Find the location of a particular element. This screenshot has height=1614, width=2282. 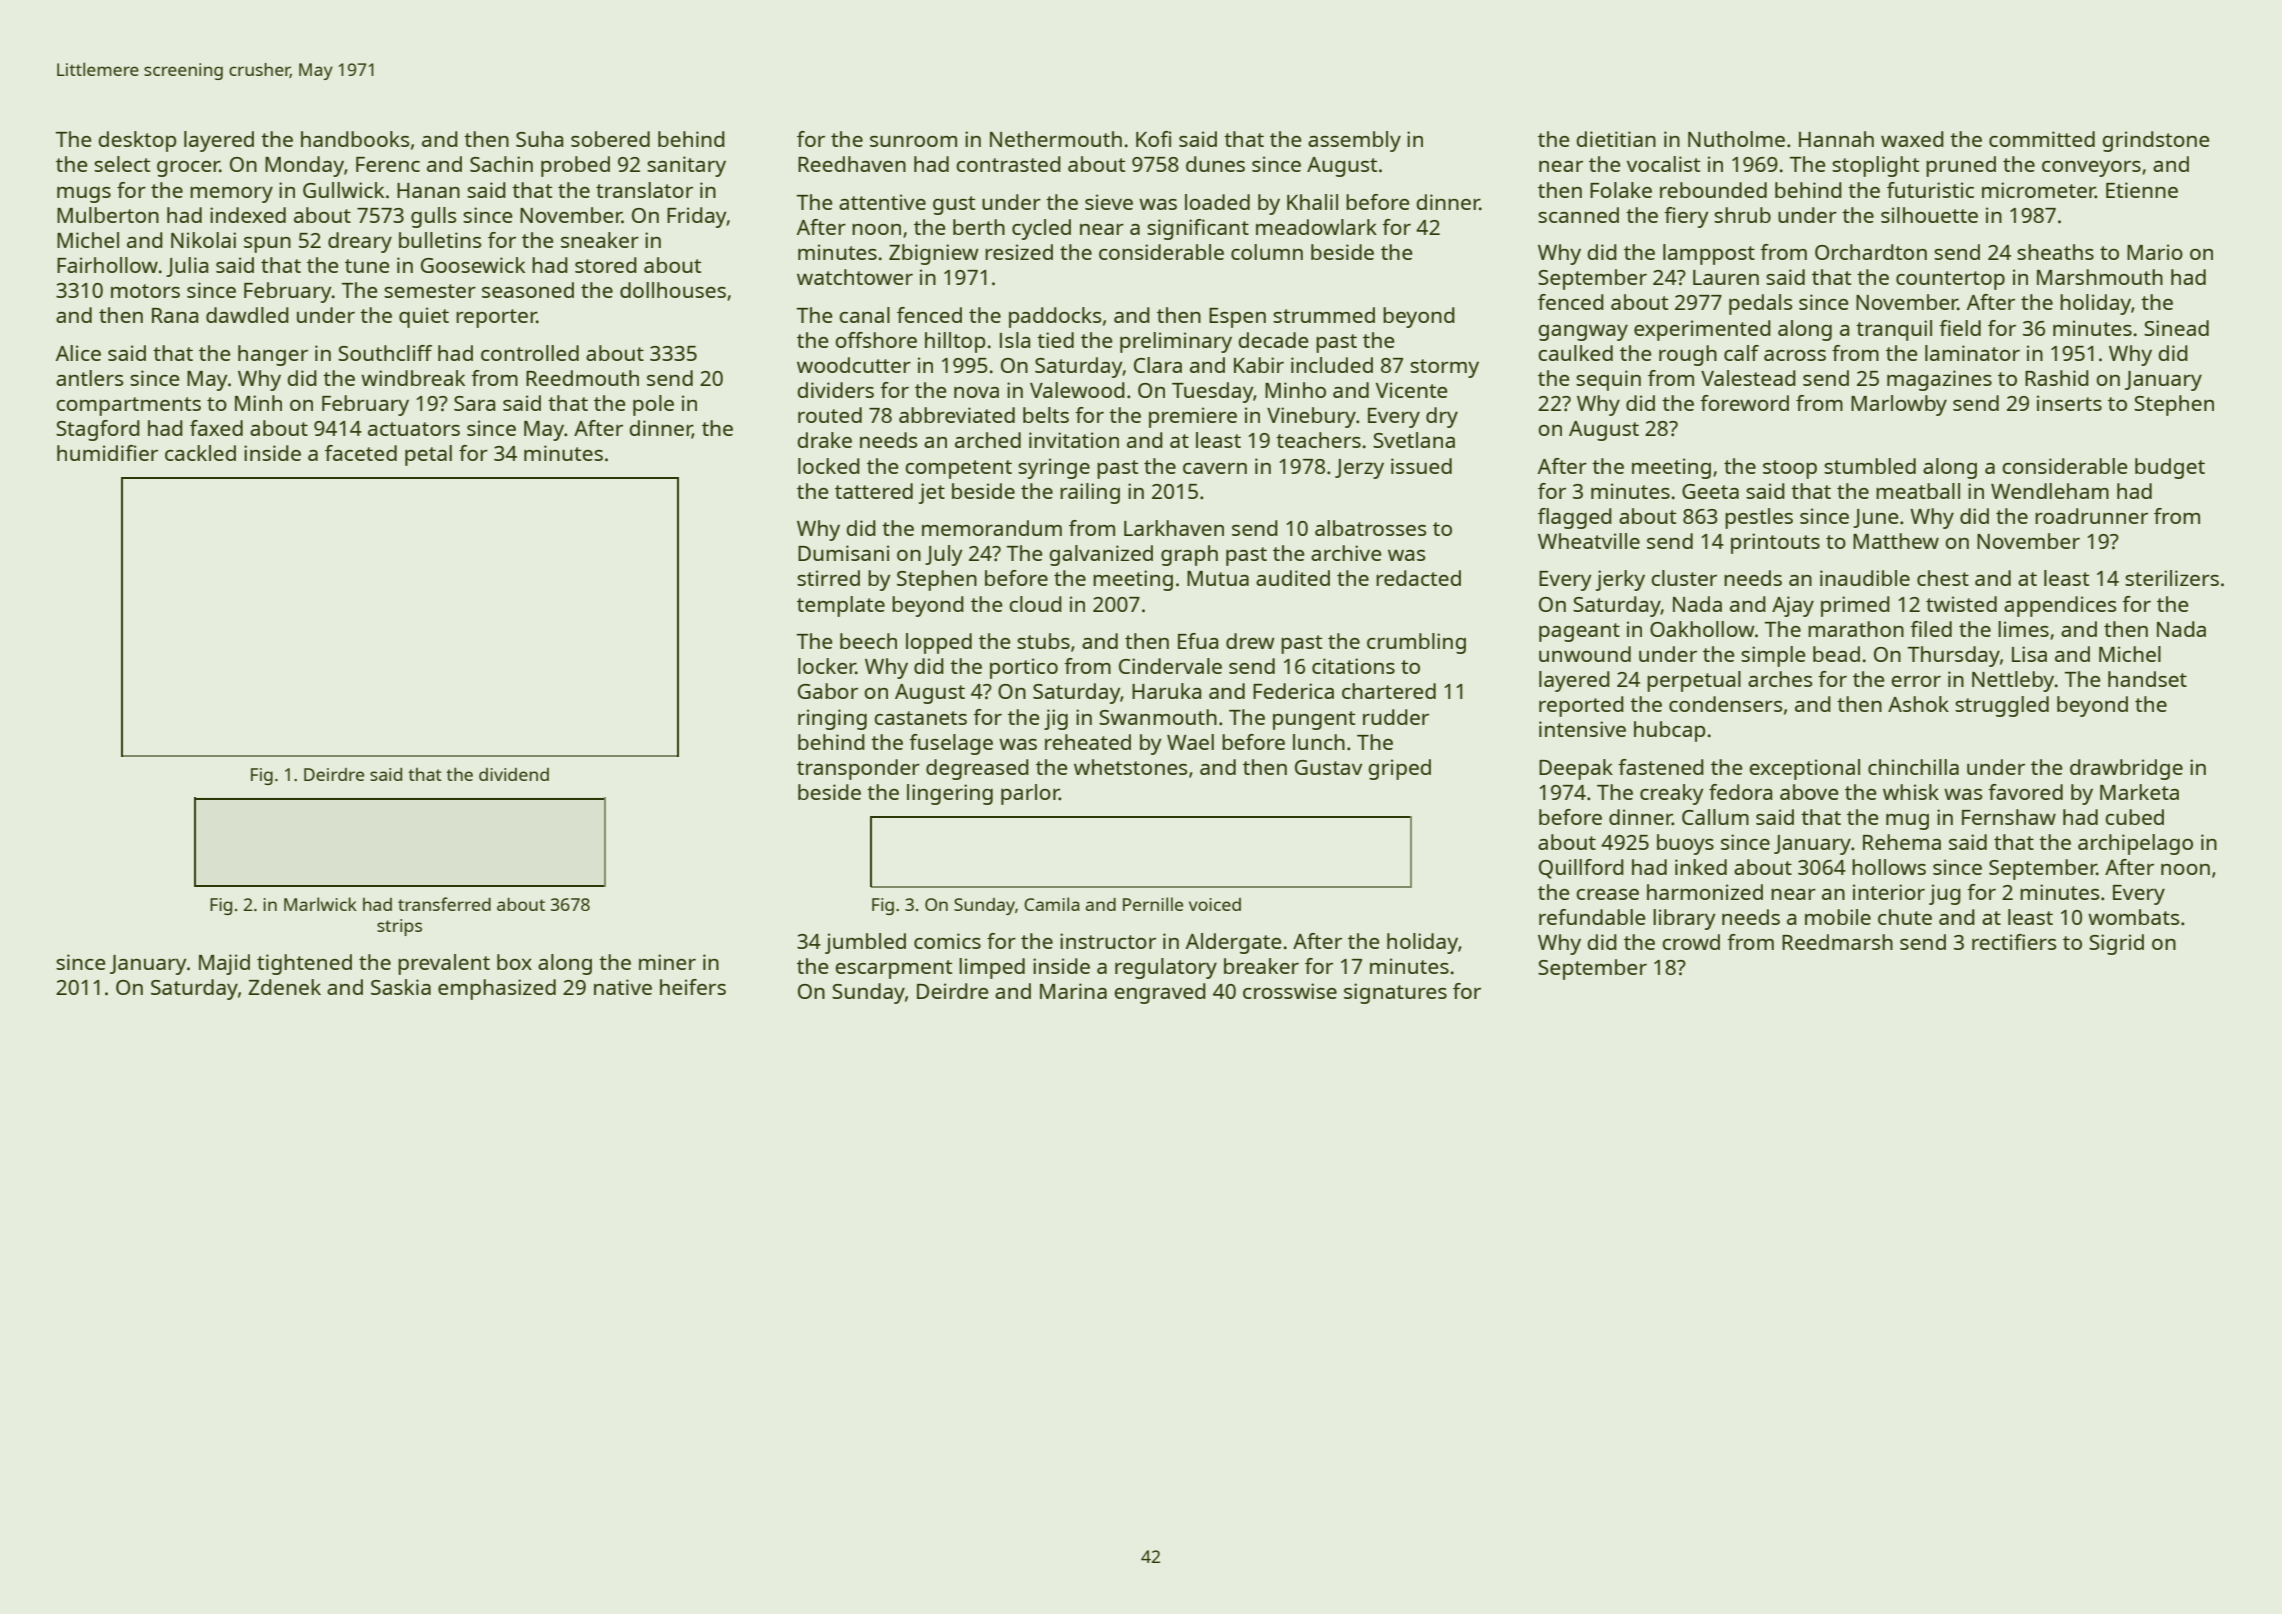

transferred is located at coordinates (444, 904).
